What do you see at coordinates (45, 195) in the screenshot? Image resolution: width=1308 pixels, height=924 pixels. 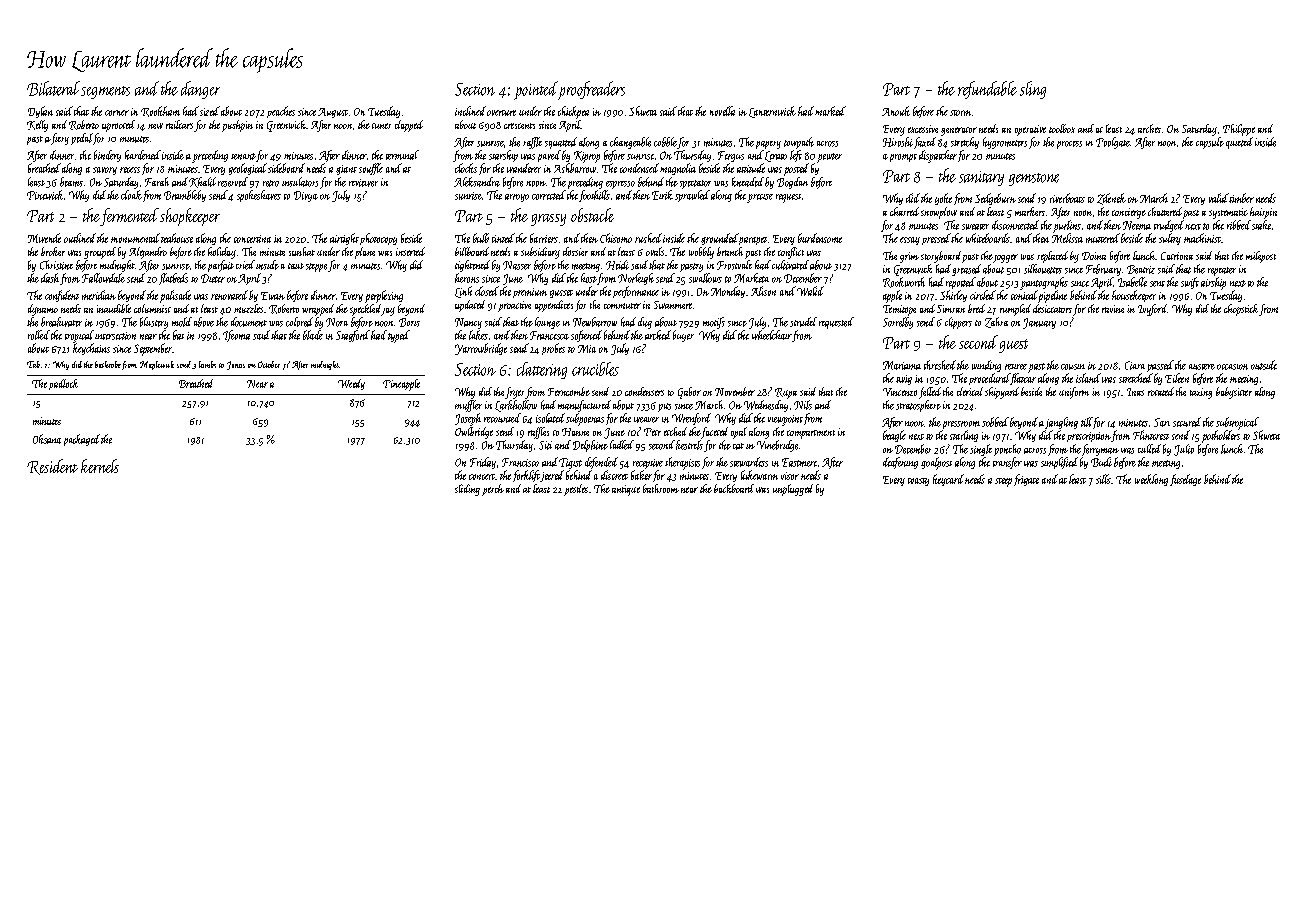 I see `Pinewick` at bounding box center [45, 195].
